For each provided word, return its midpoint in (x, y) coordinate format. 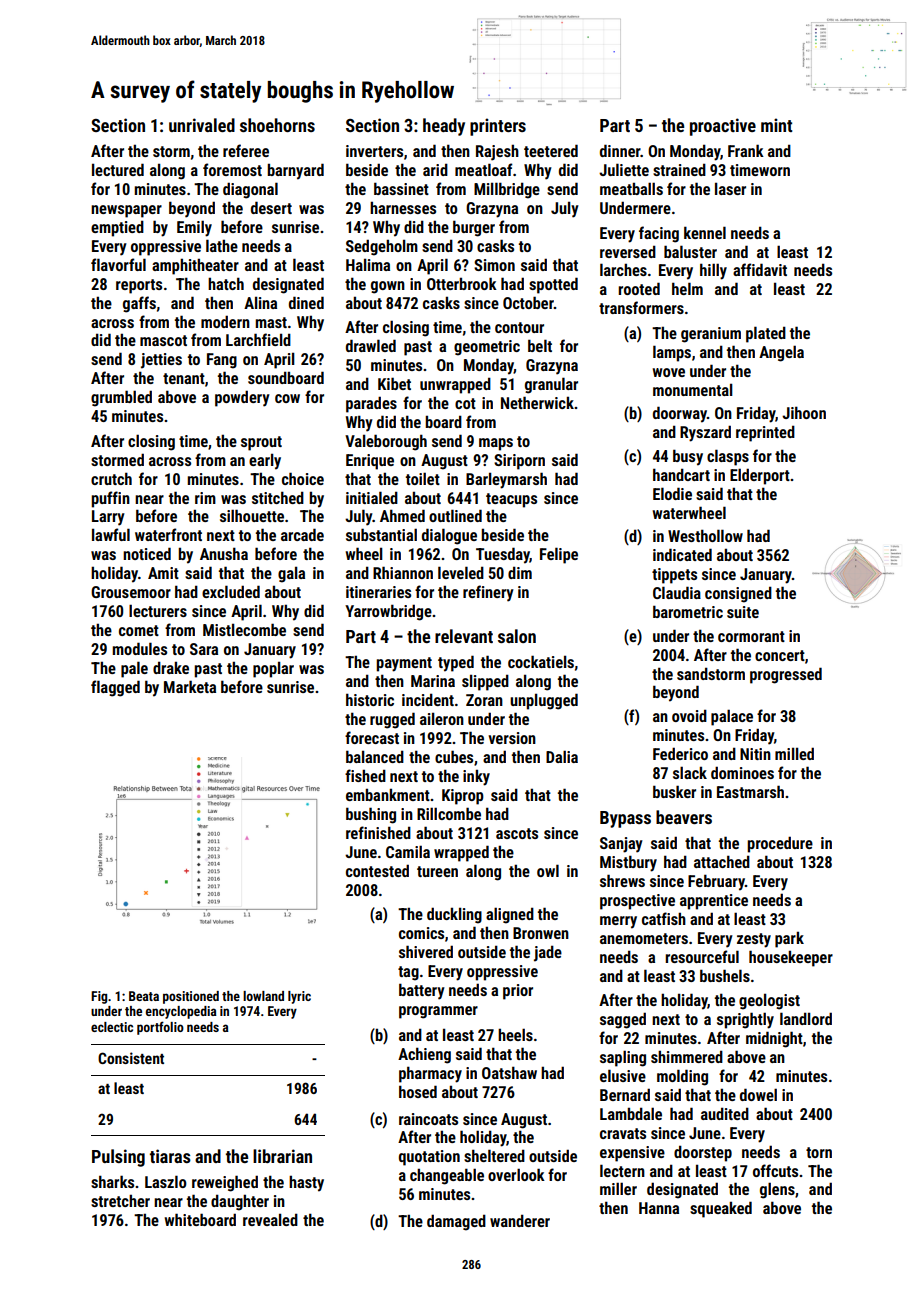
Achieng (424, 1055)
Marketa (190, 686)
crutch (111, 478)
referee (246, 150)
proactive (723, 127)
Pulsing (118, 1158)
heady (444, 127)
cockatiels (541, 661)
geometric (487, 348)
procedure (780, 844)
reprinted (765, 433)
